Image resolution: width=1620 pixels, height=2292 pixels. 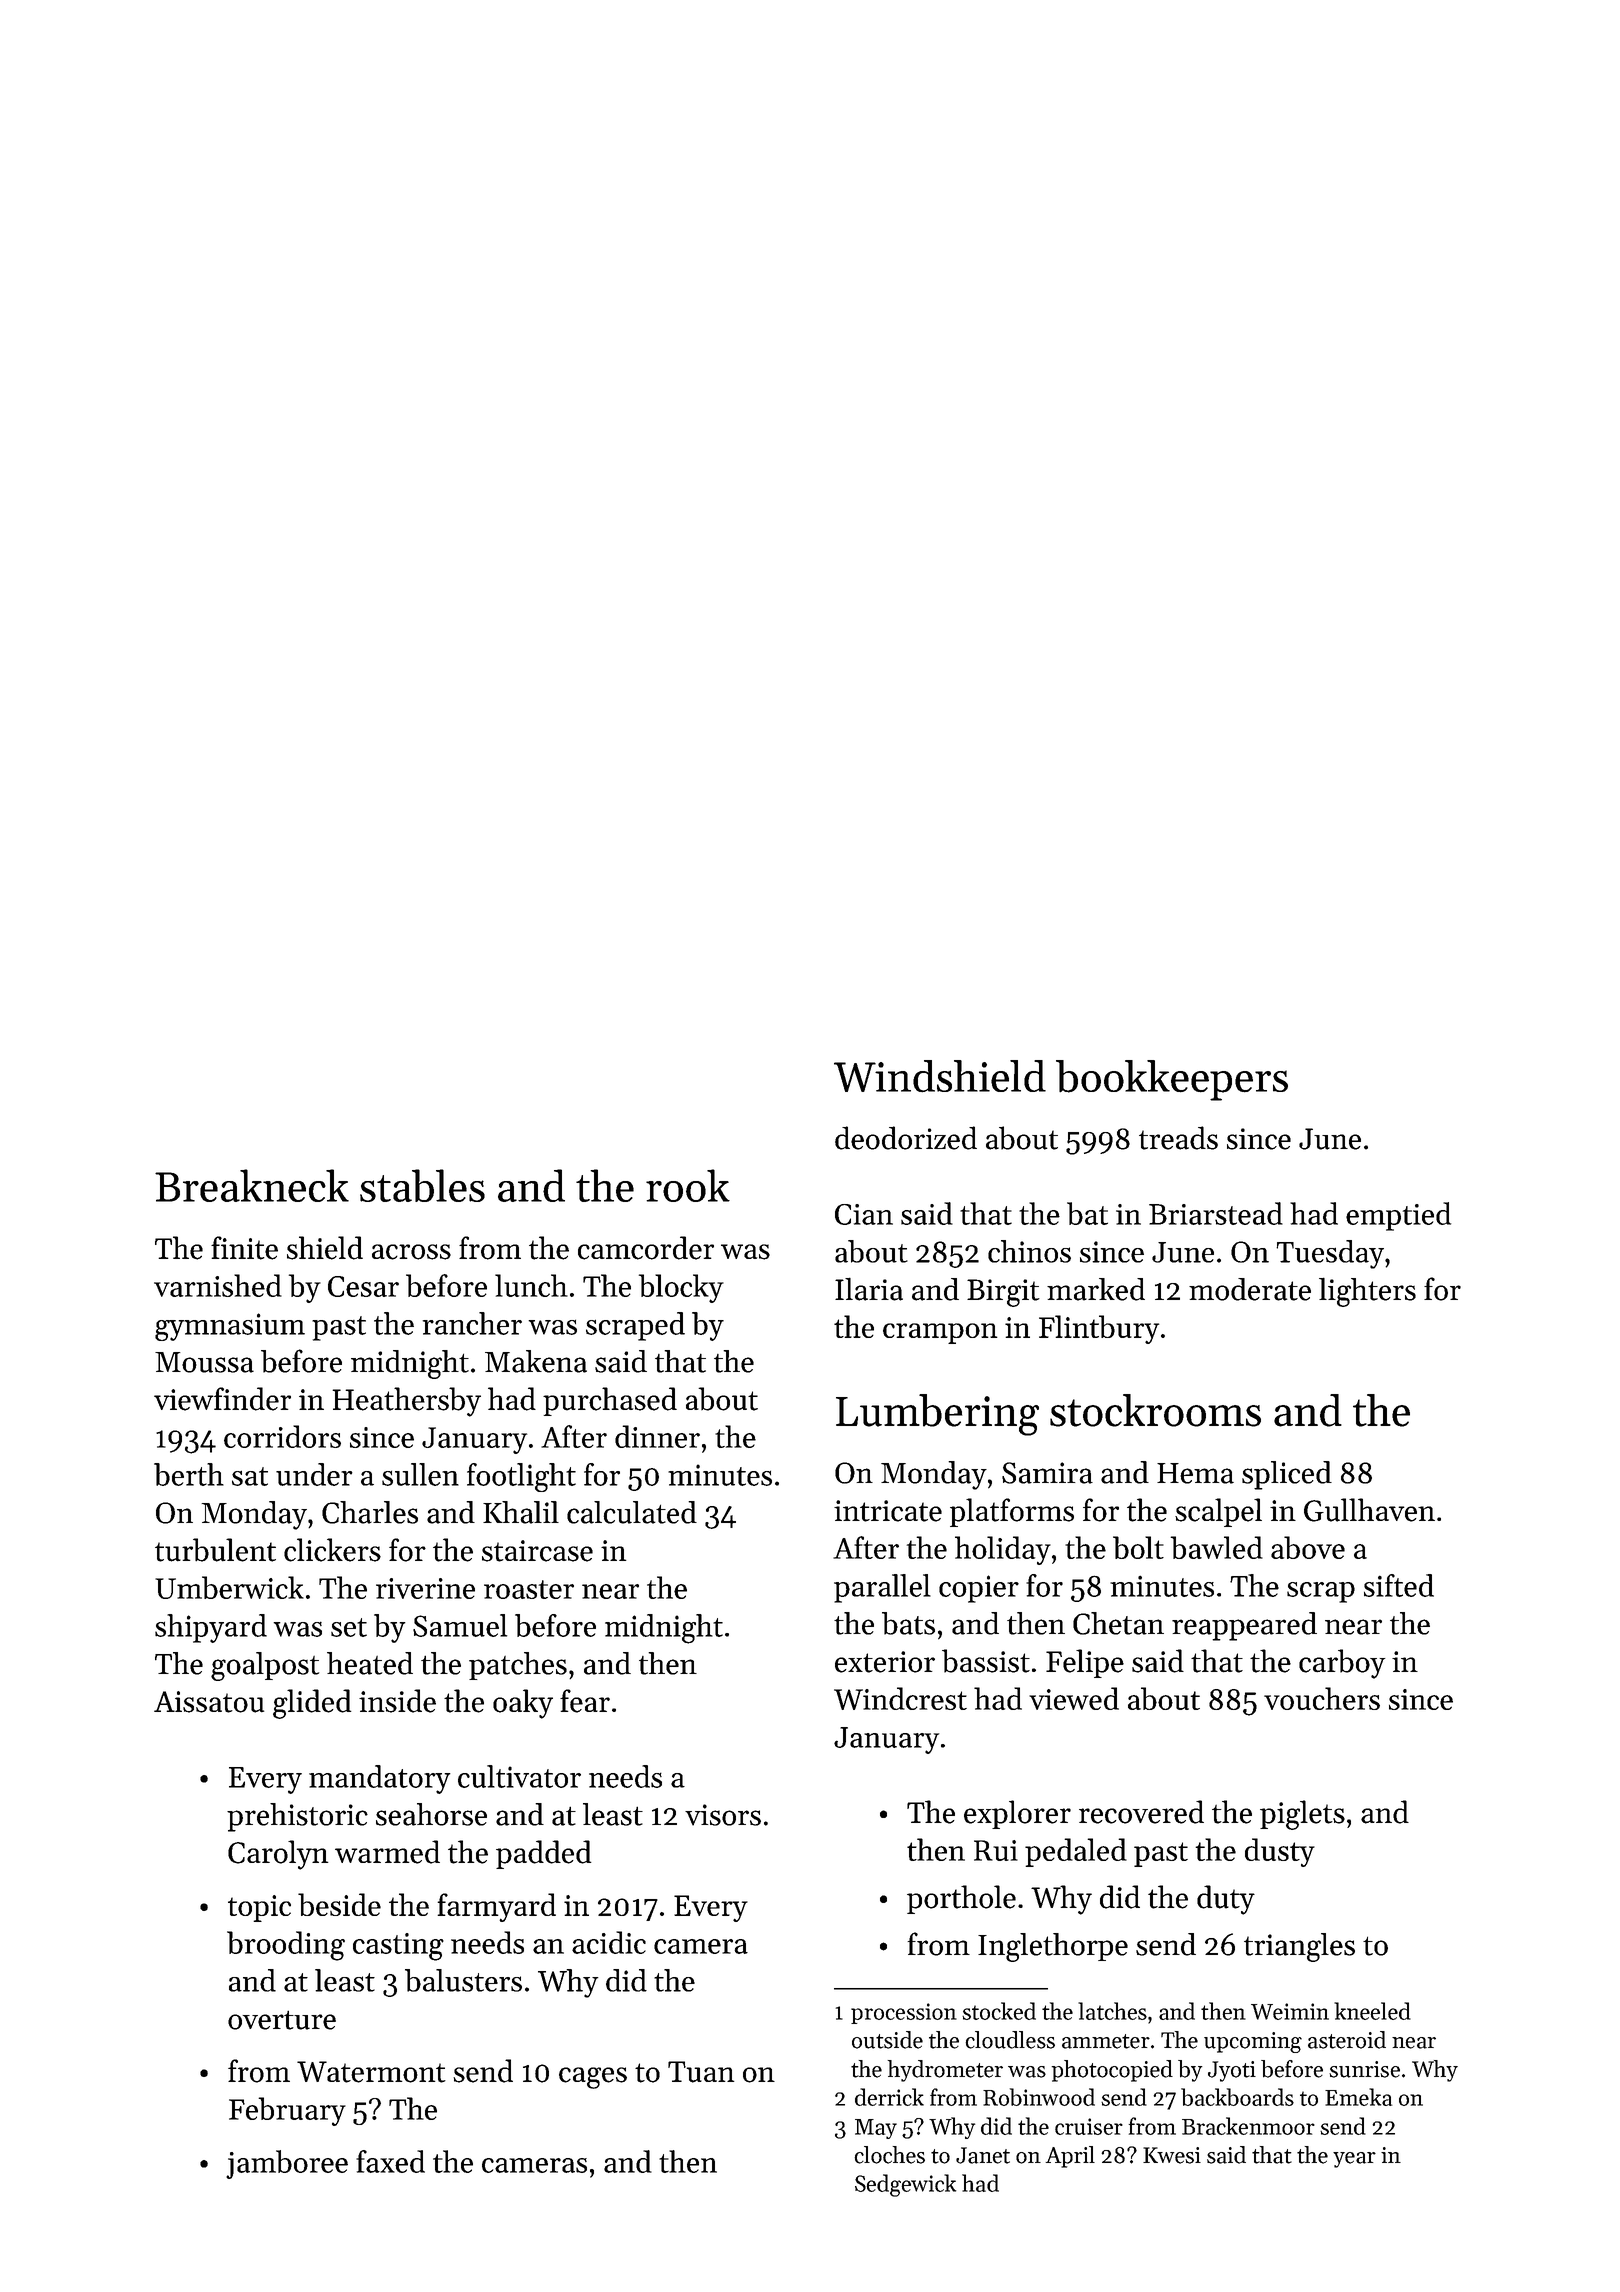 I want to click on rook, so click(x=688, y=1185).
